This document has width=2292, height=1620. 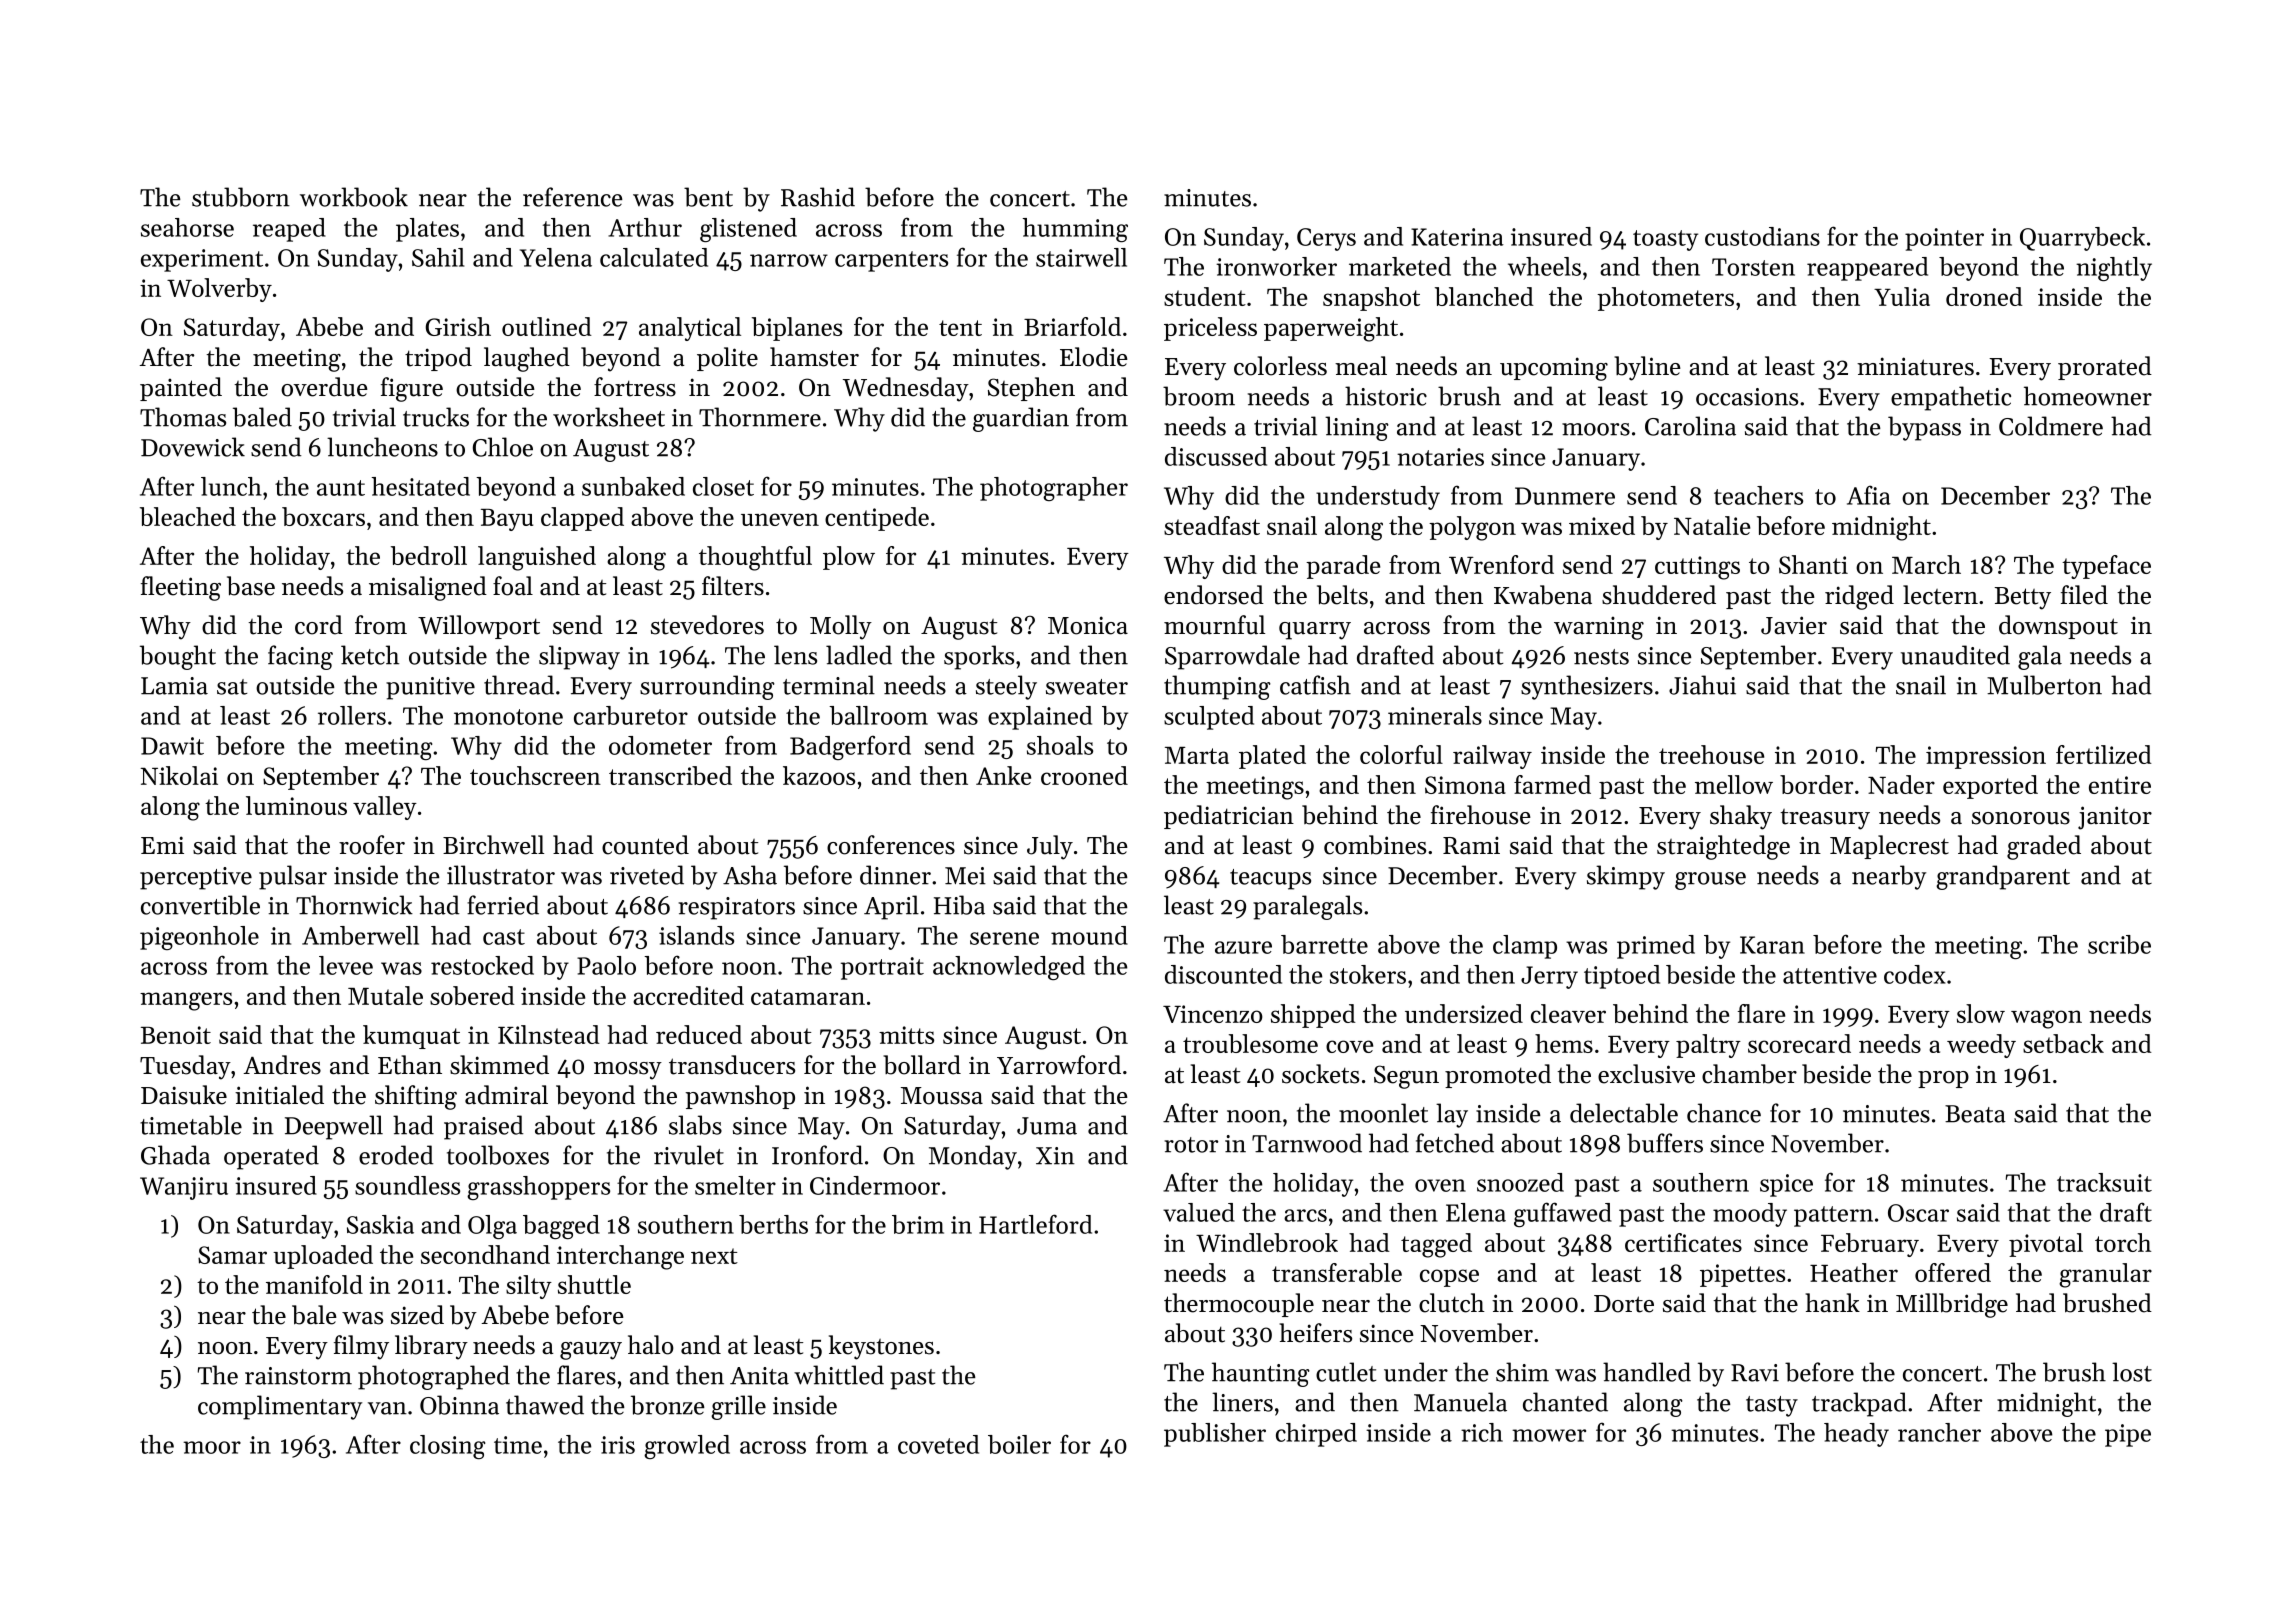 I want to click on Marta, so click(x=1197, y=755).
